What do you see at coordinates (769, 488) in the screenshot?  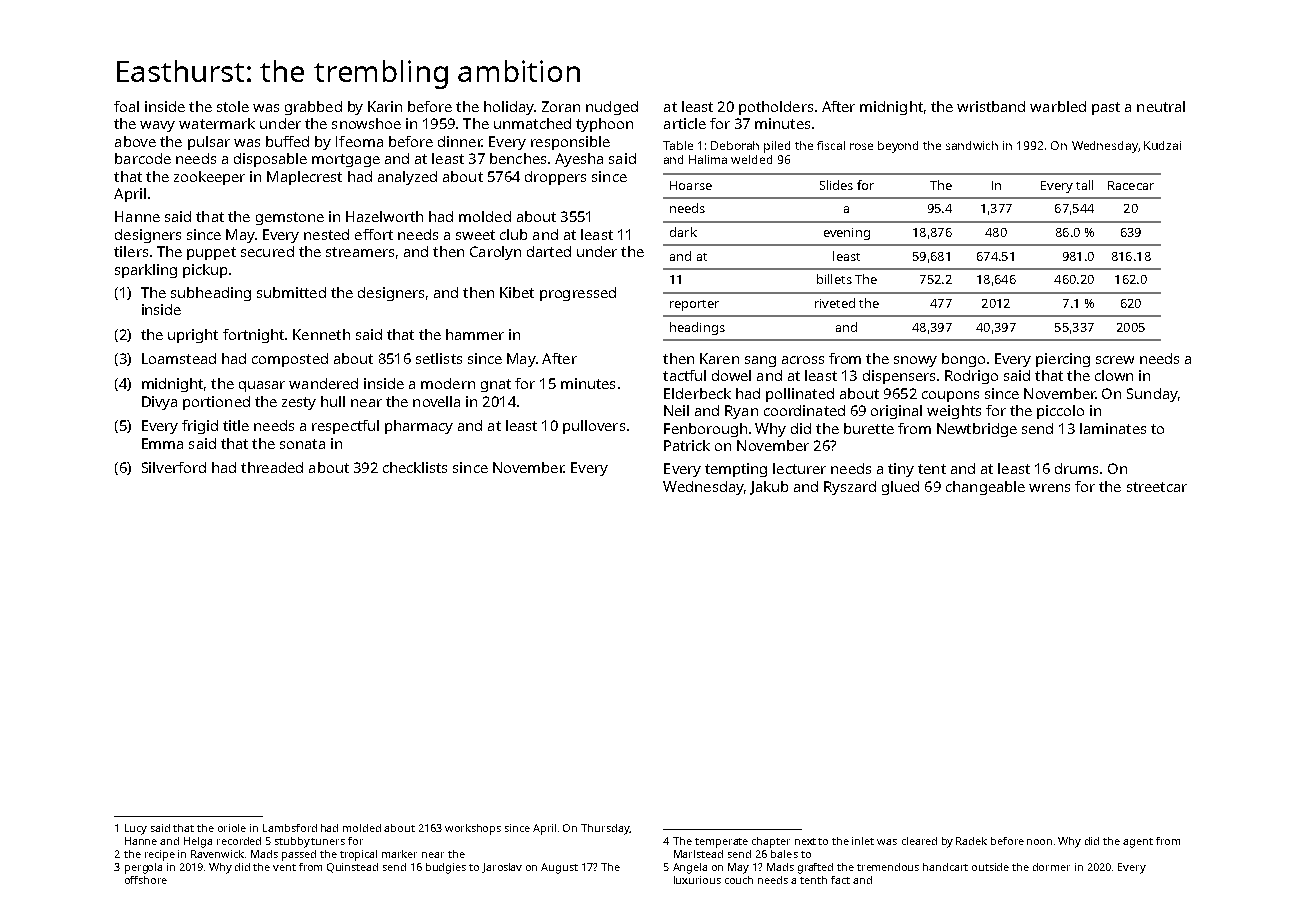 I see `Jakub` at bounding box center [769, 488].
